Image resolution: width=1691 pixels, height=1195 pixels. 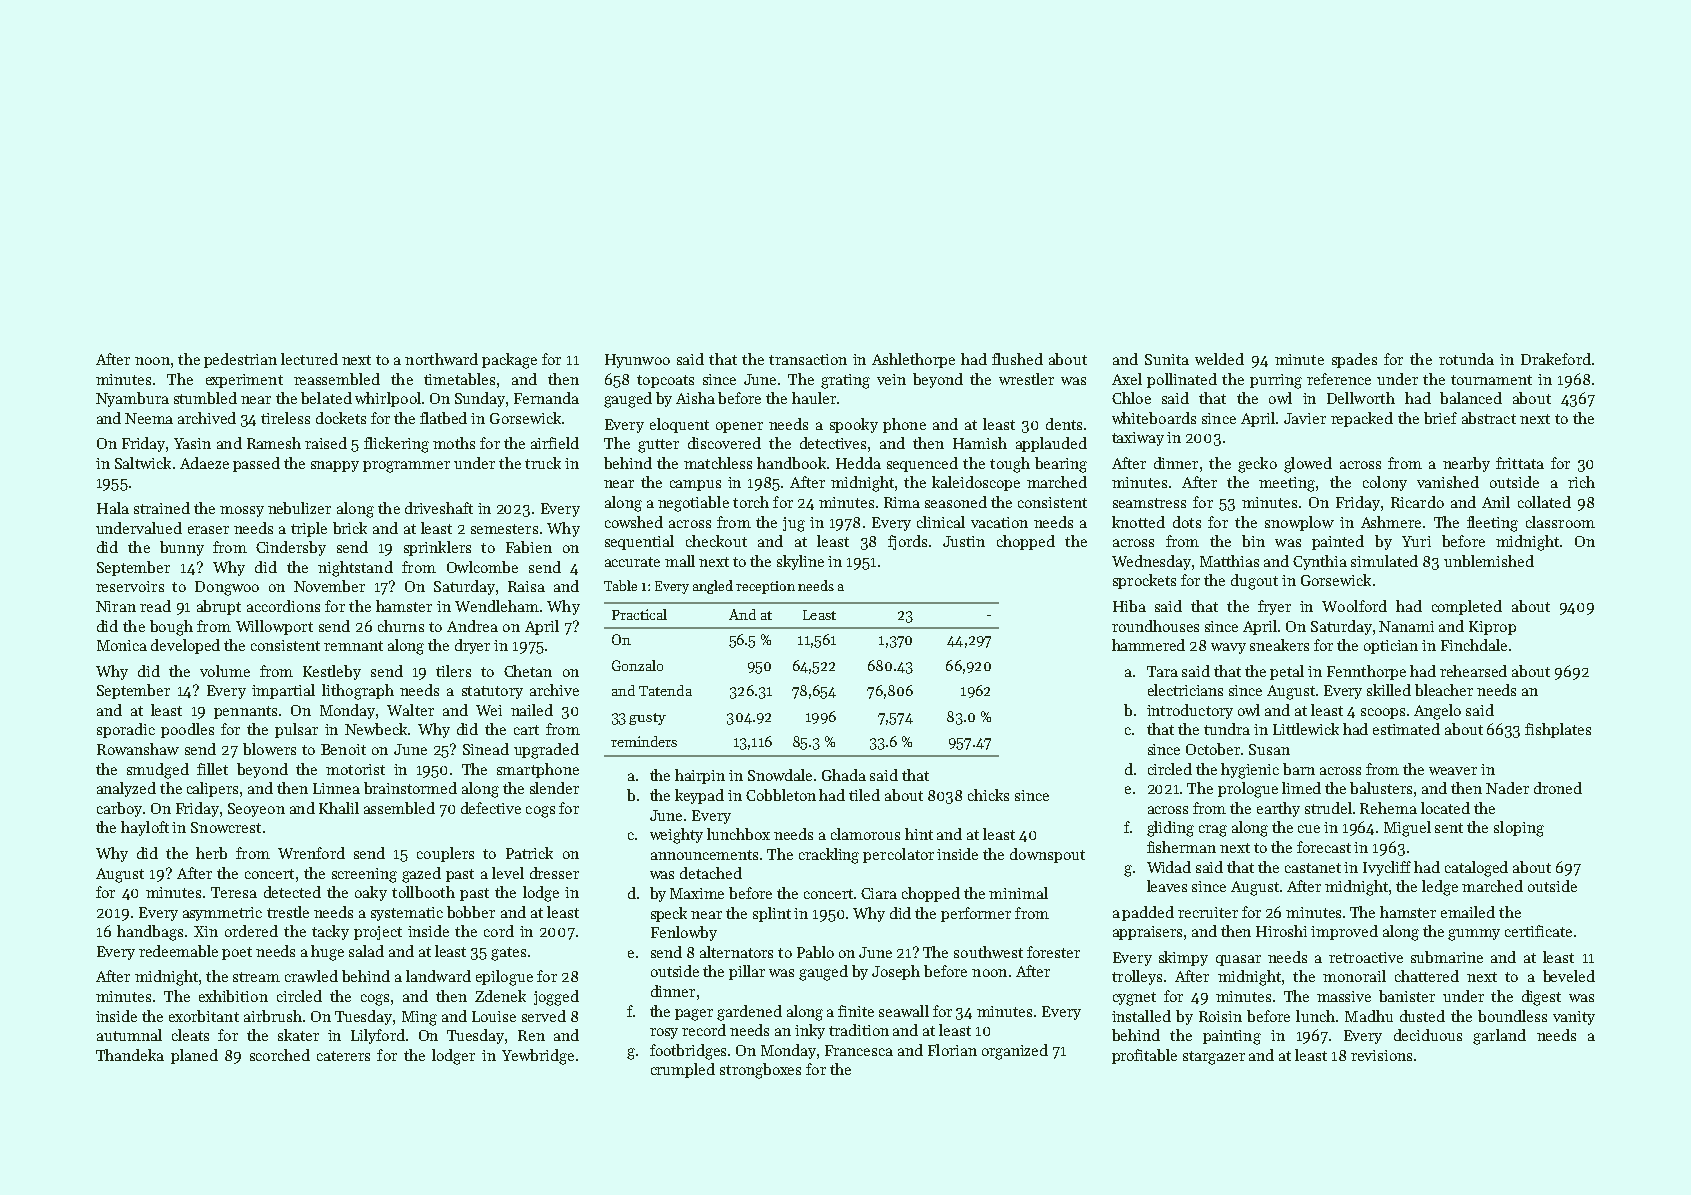 What do you see at coordinates (772, 914) in the screenshot?
I see `splint` at bounding box center [772, 914].
